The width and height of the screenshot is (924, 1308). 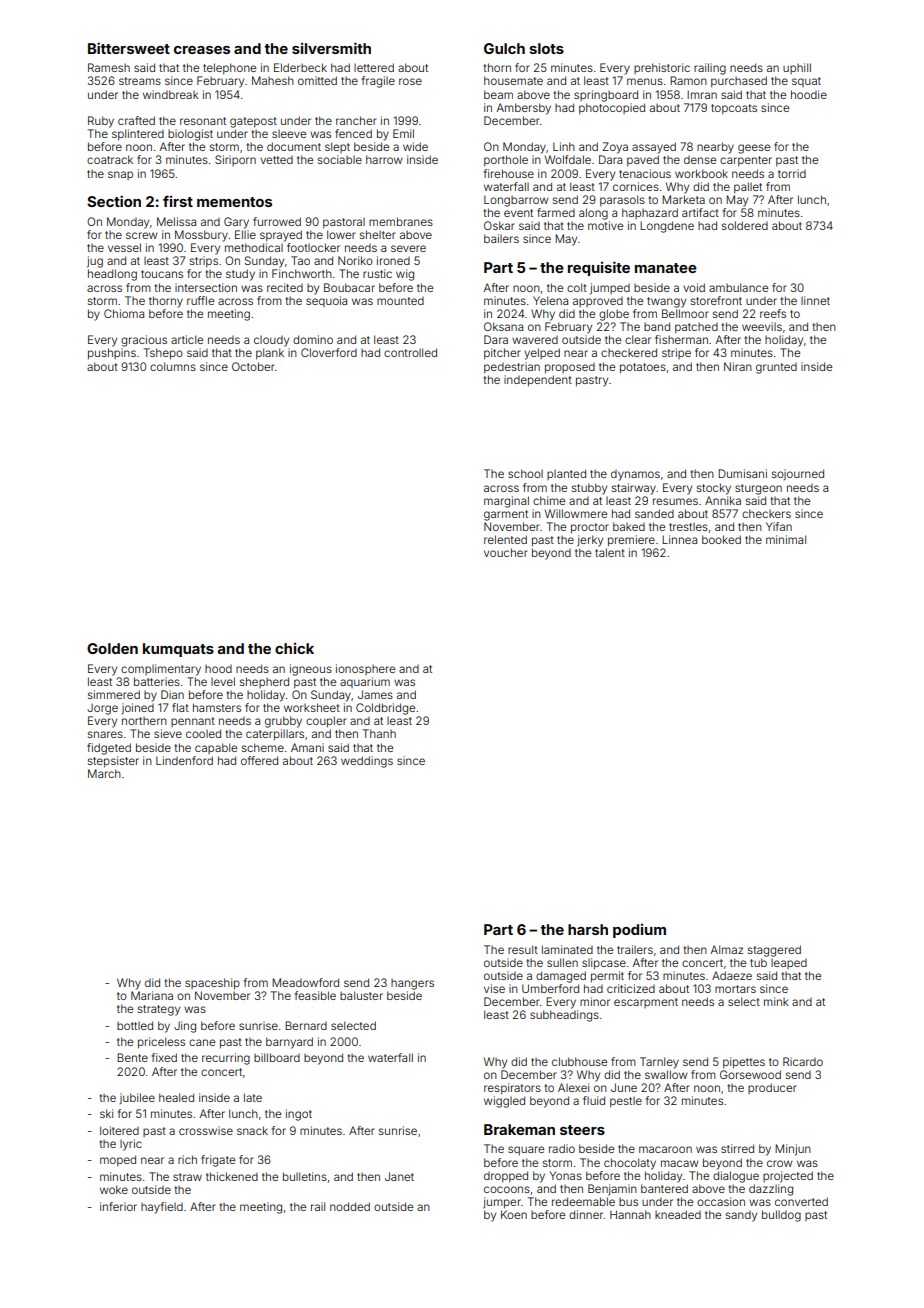 What do you see at coordinates (212, 984) in the screenshot?
I see `spaceship` at bounding box center [212, 984].
